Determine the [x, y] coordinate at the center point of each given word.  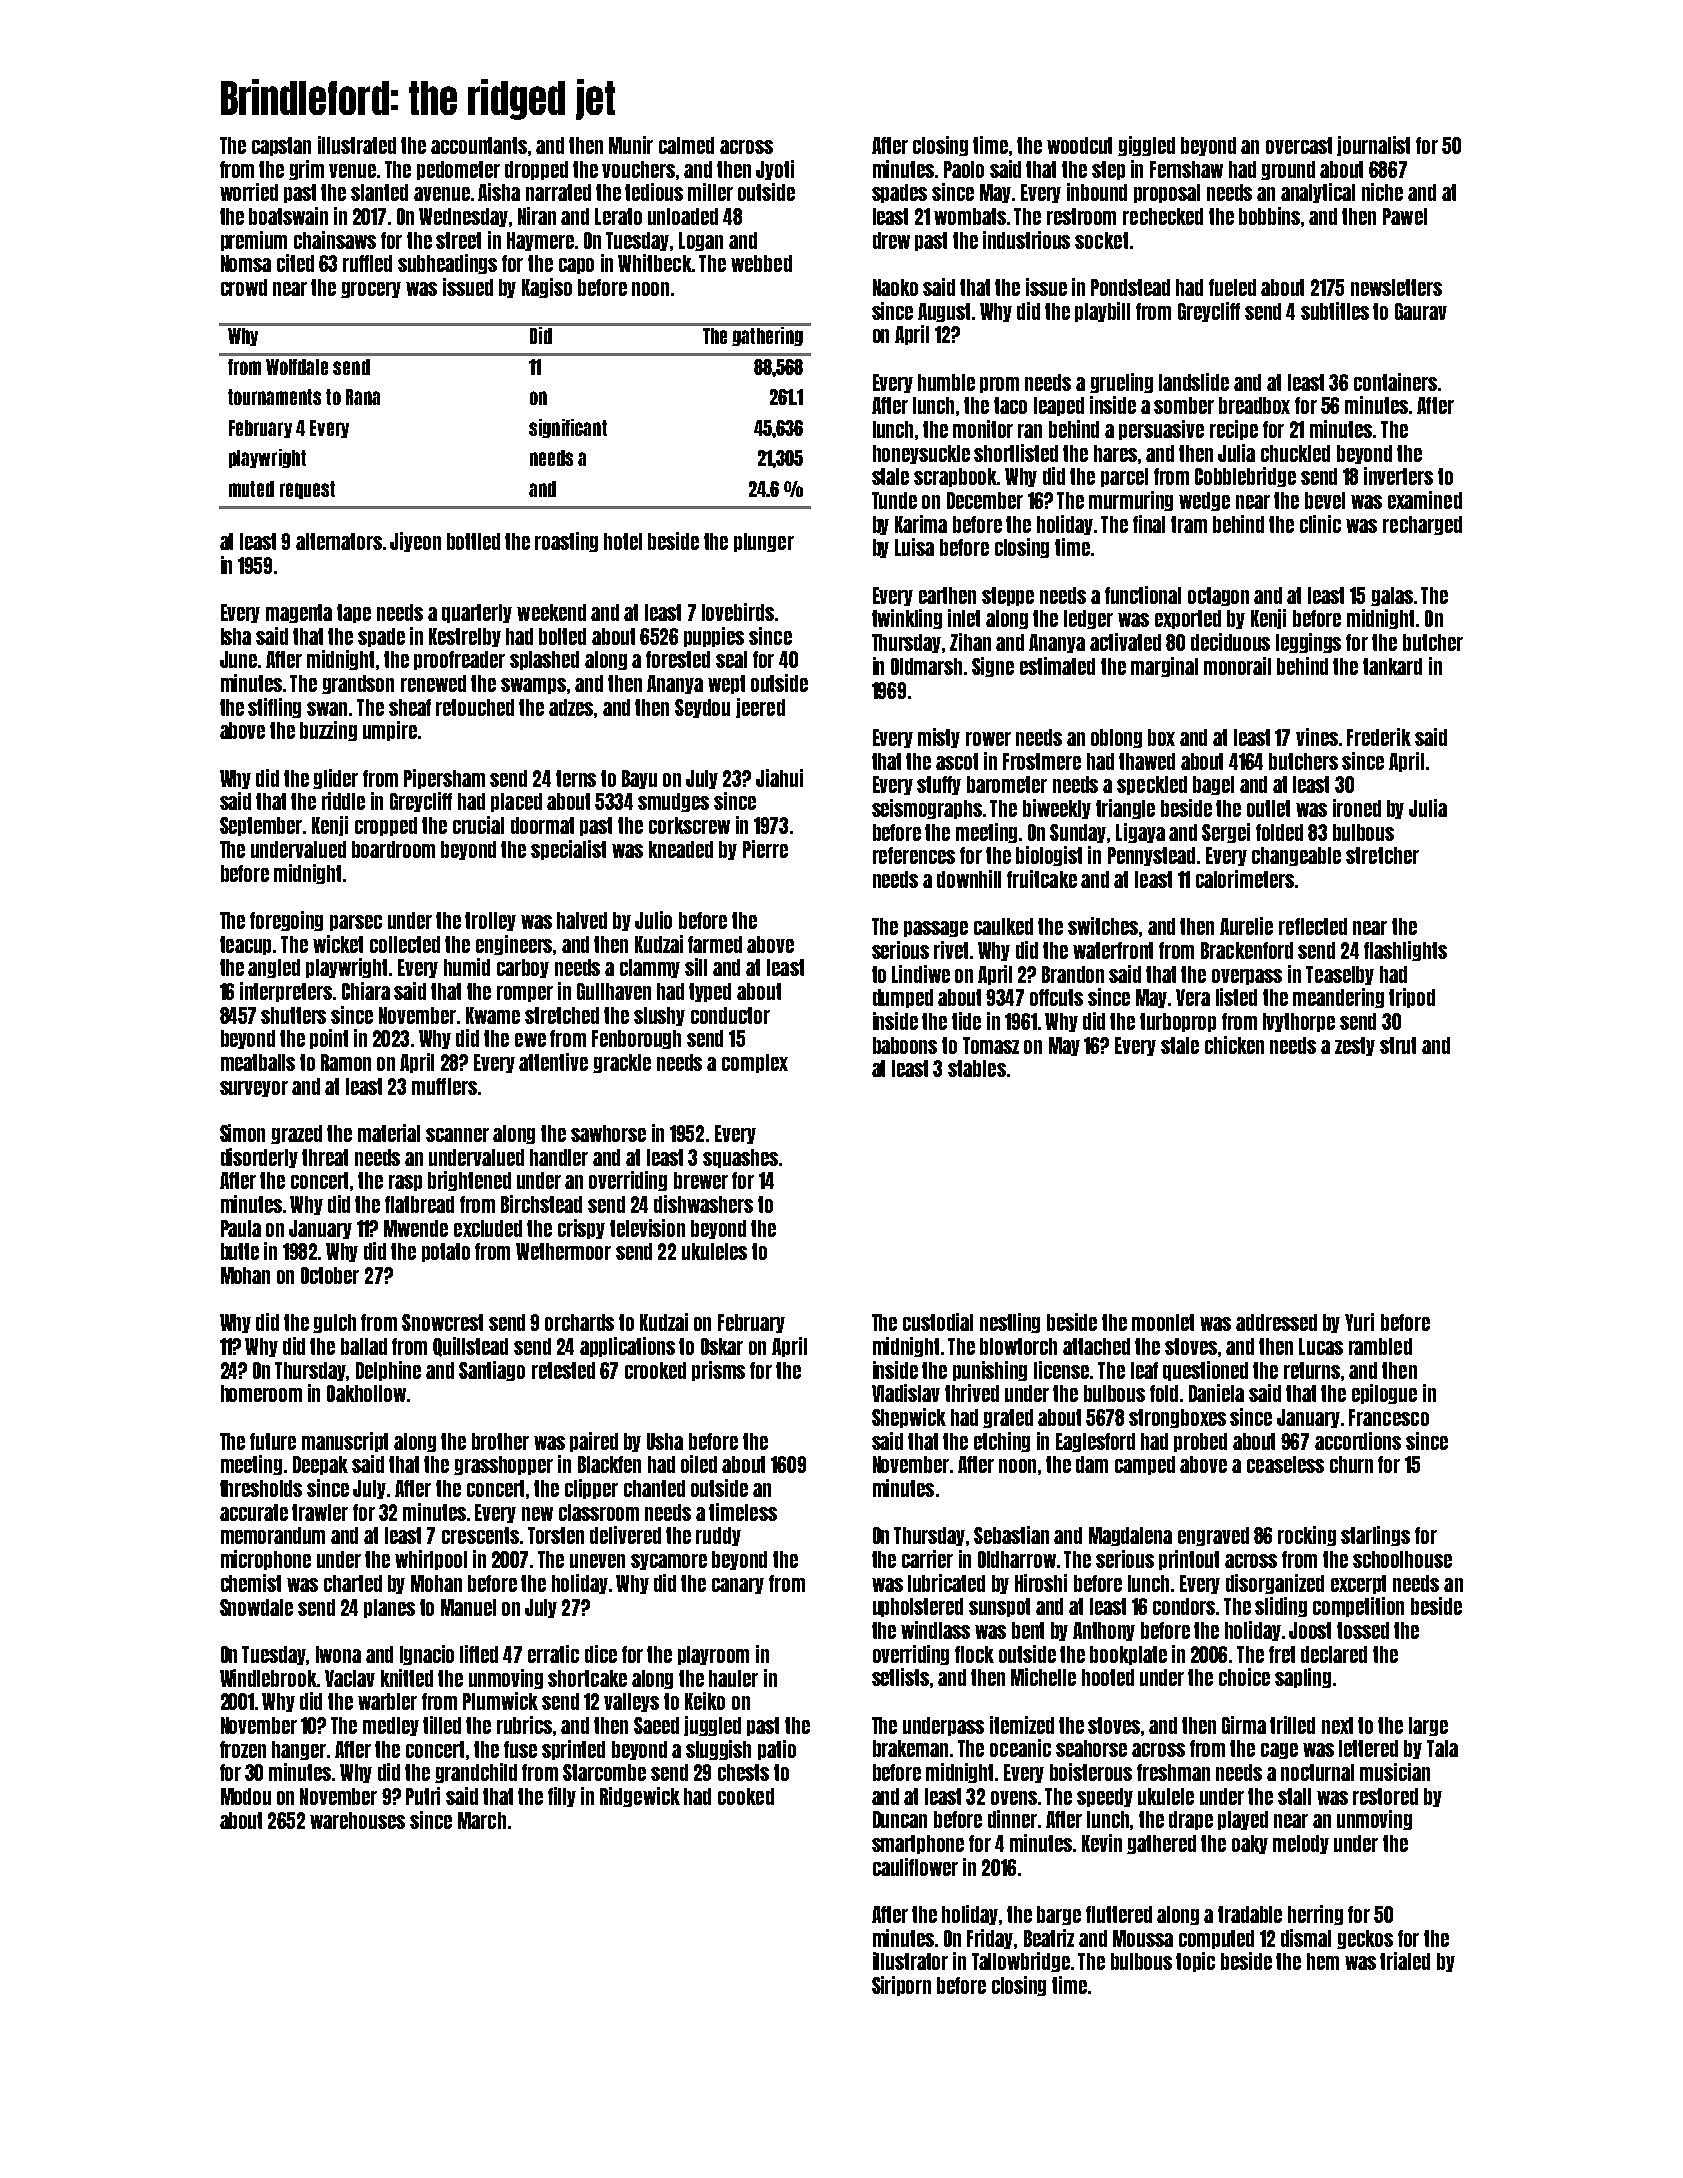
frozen [243, 1749]
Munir [631, 145]
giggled [1146, 146]
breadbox [1254, 405]
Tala [1442, 1748]
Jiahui [779, 778]
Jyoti [775, 170]
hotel [623, 541]
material [389, 1133]
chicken [1234, 1045]
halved [582, 920]
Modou [246, 1796]
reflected [1313, 926]
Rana [363, 397]
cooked [746, 1796]
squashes [740, 1158]
